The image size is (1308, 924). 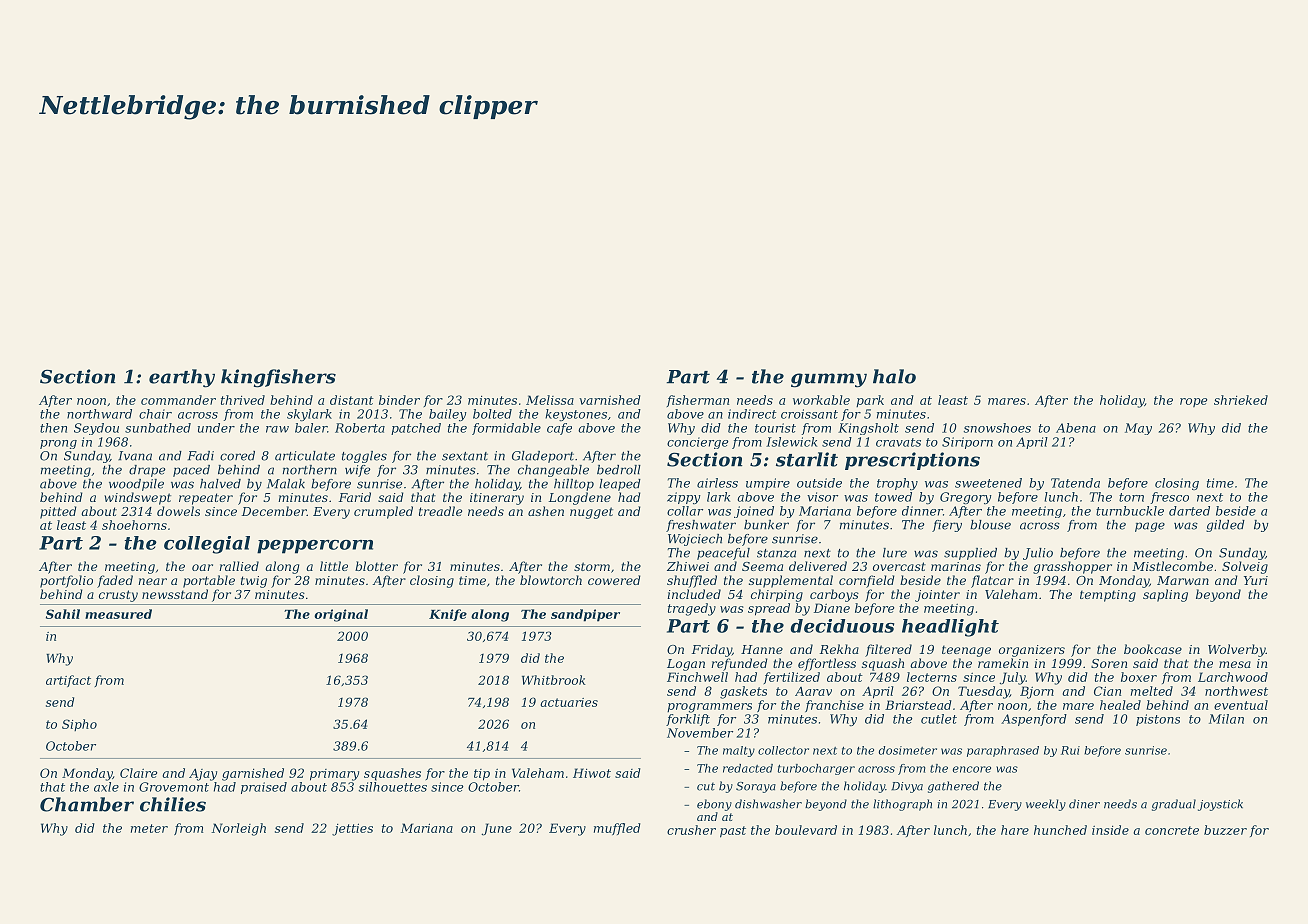 I want to click on earthy, so click(x=182, y=378).
